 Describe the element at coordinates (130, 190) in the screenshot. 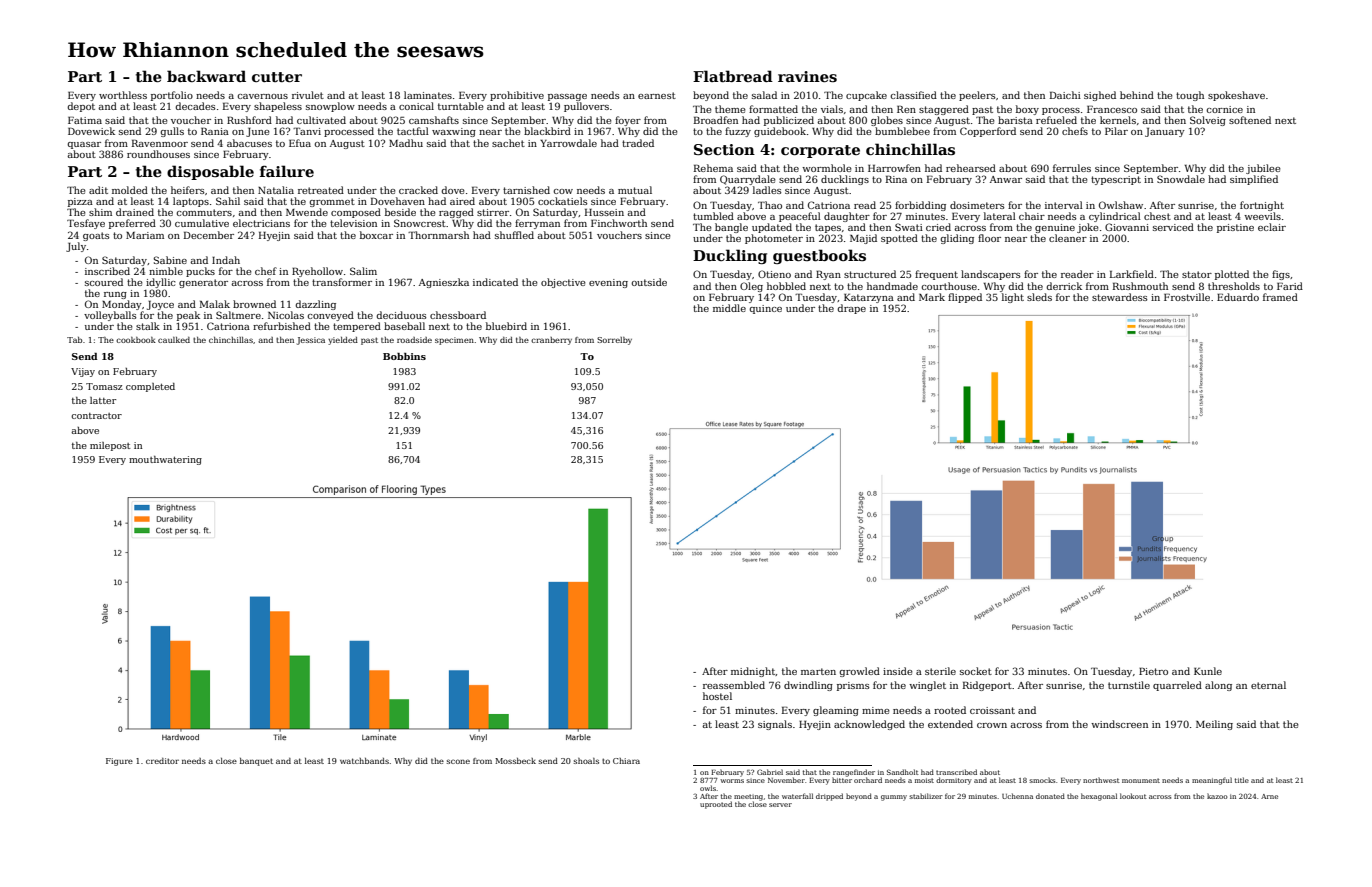

I see `molded` at that location.
